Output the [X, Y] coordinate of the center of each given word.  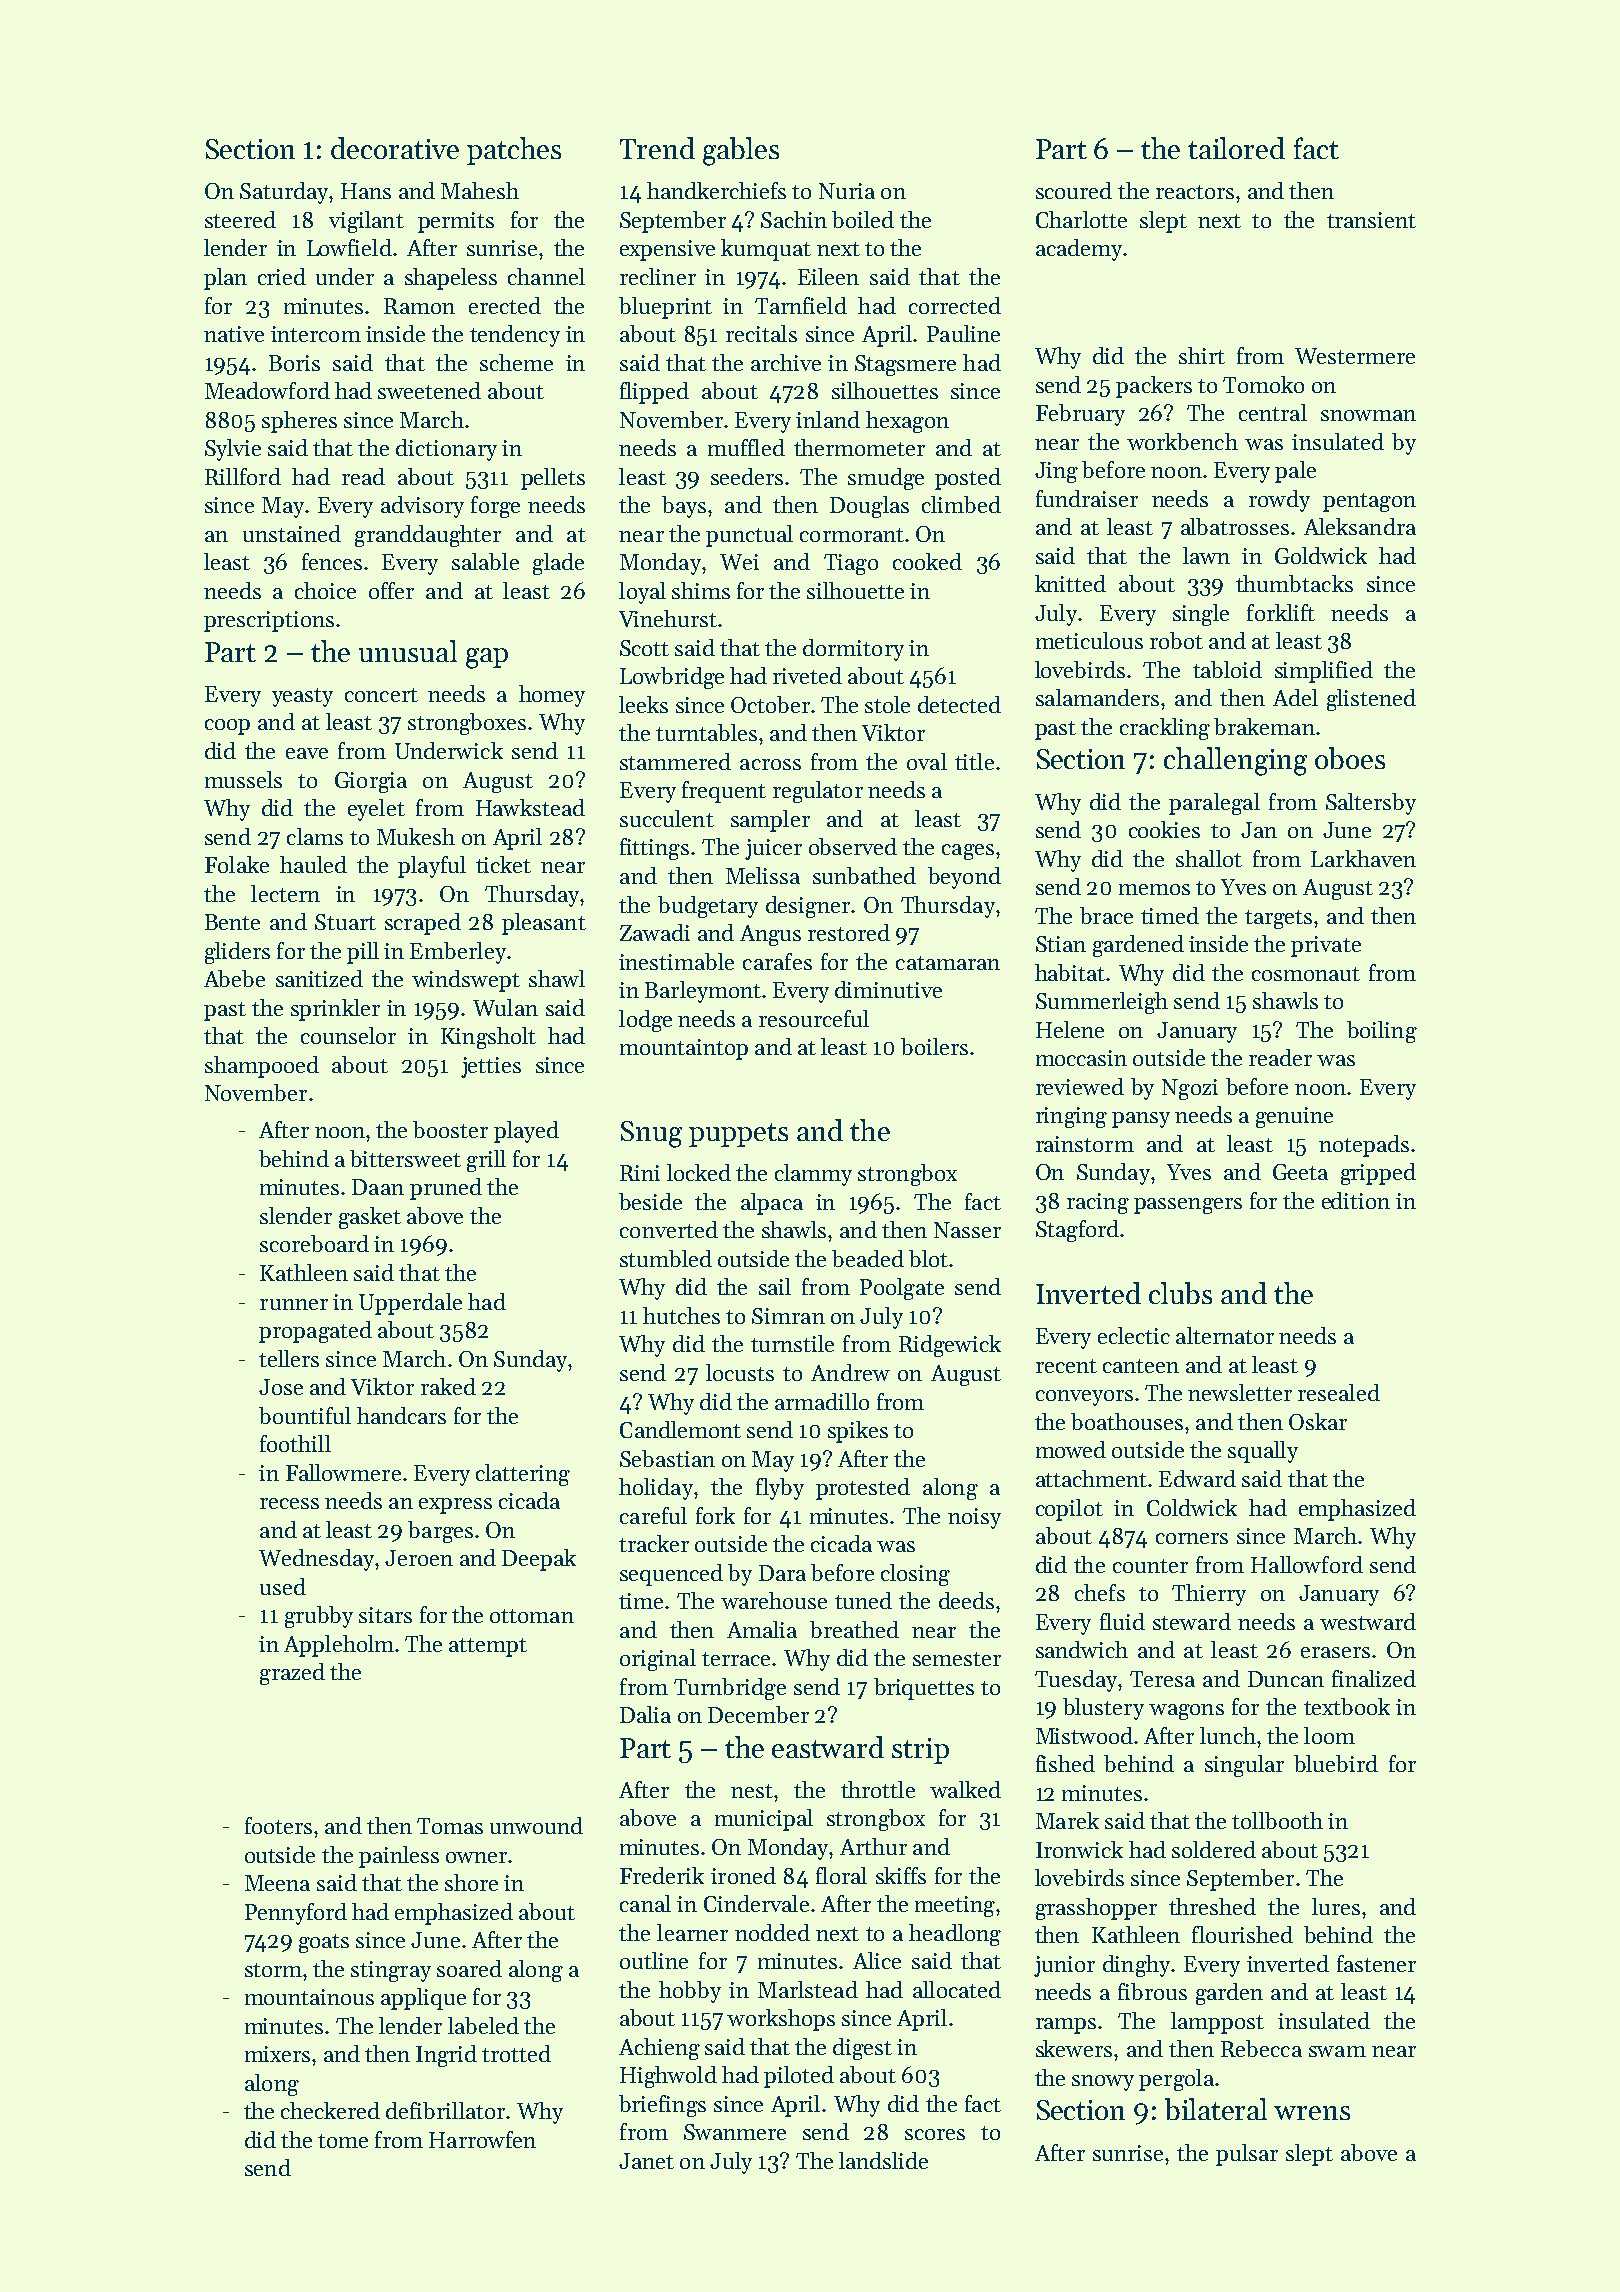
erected [505, 305]
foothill [295, 1443]
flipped [654, 393]
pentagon [1369, 502]
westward [1368, 1621]
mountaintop [684, 1049]
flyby [780, 1489]
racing [1098, 1203]
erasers [1335, 1652]
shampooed [262, 1067]
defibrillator [445, 2110]
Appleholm [339, 1646]
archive [786, 362]
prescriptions [269, 621]
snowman [1368, 415]
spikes [858, 1432]
